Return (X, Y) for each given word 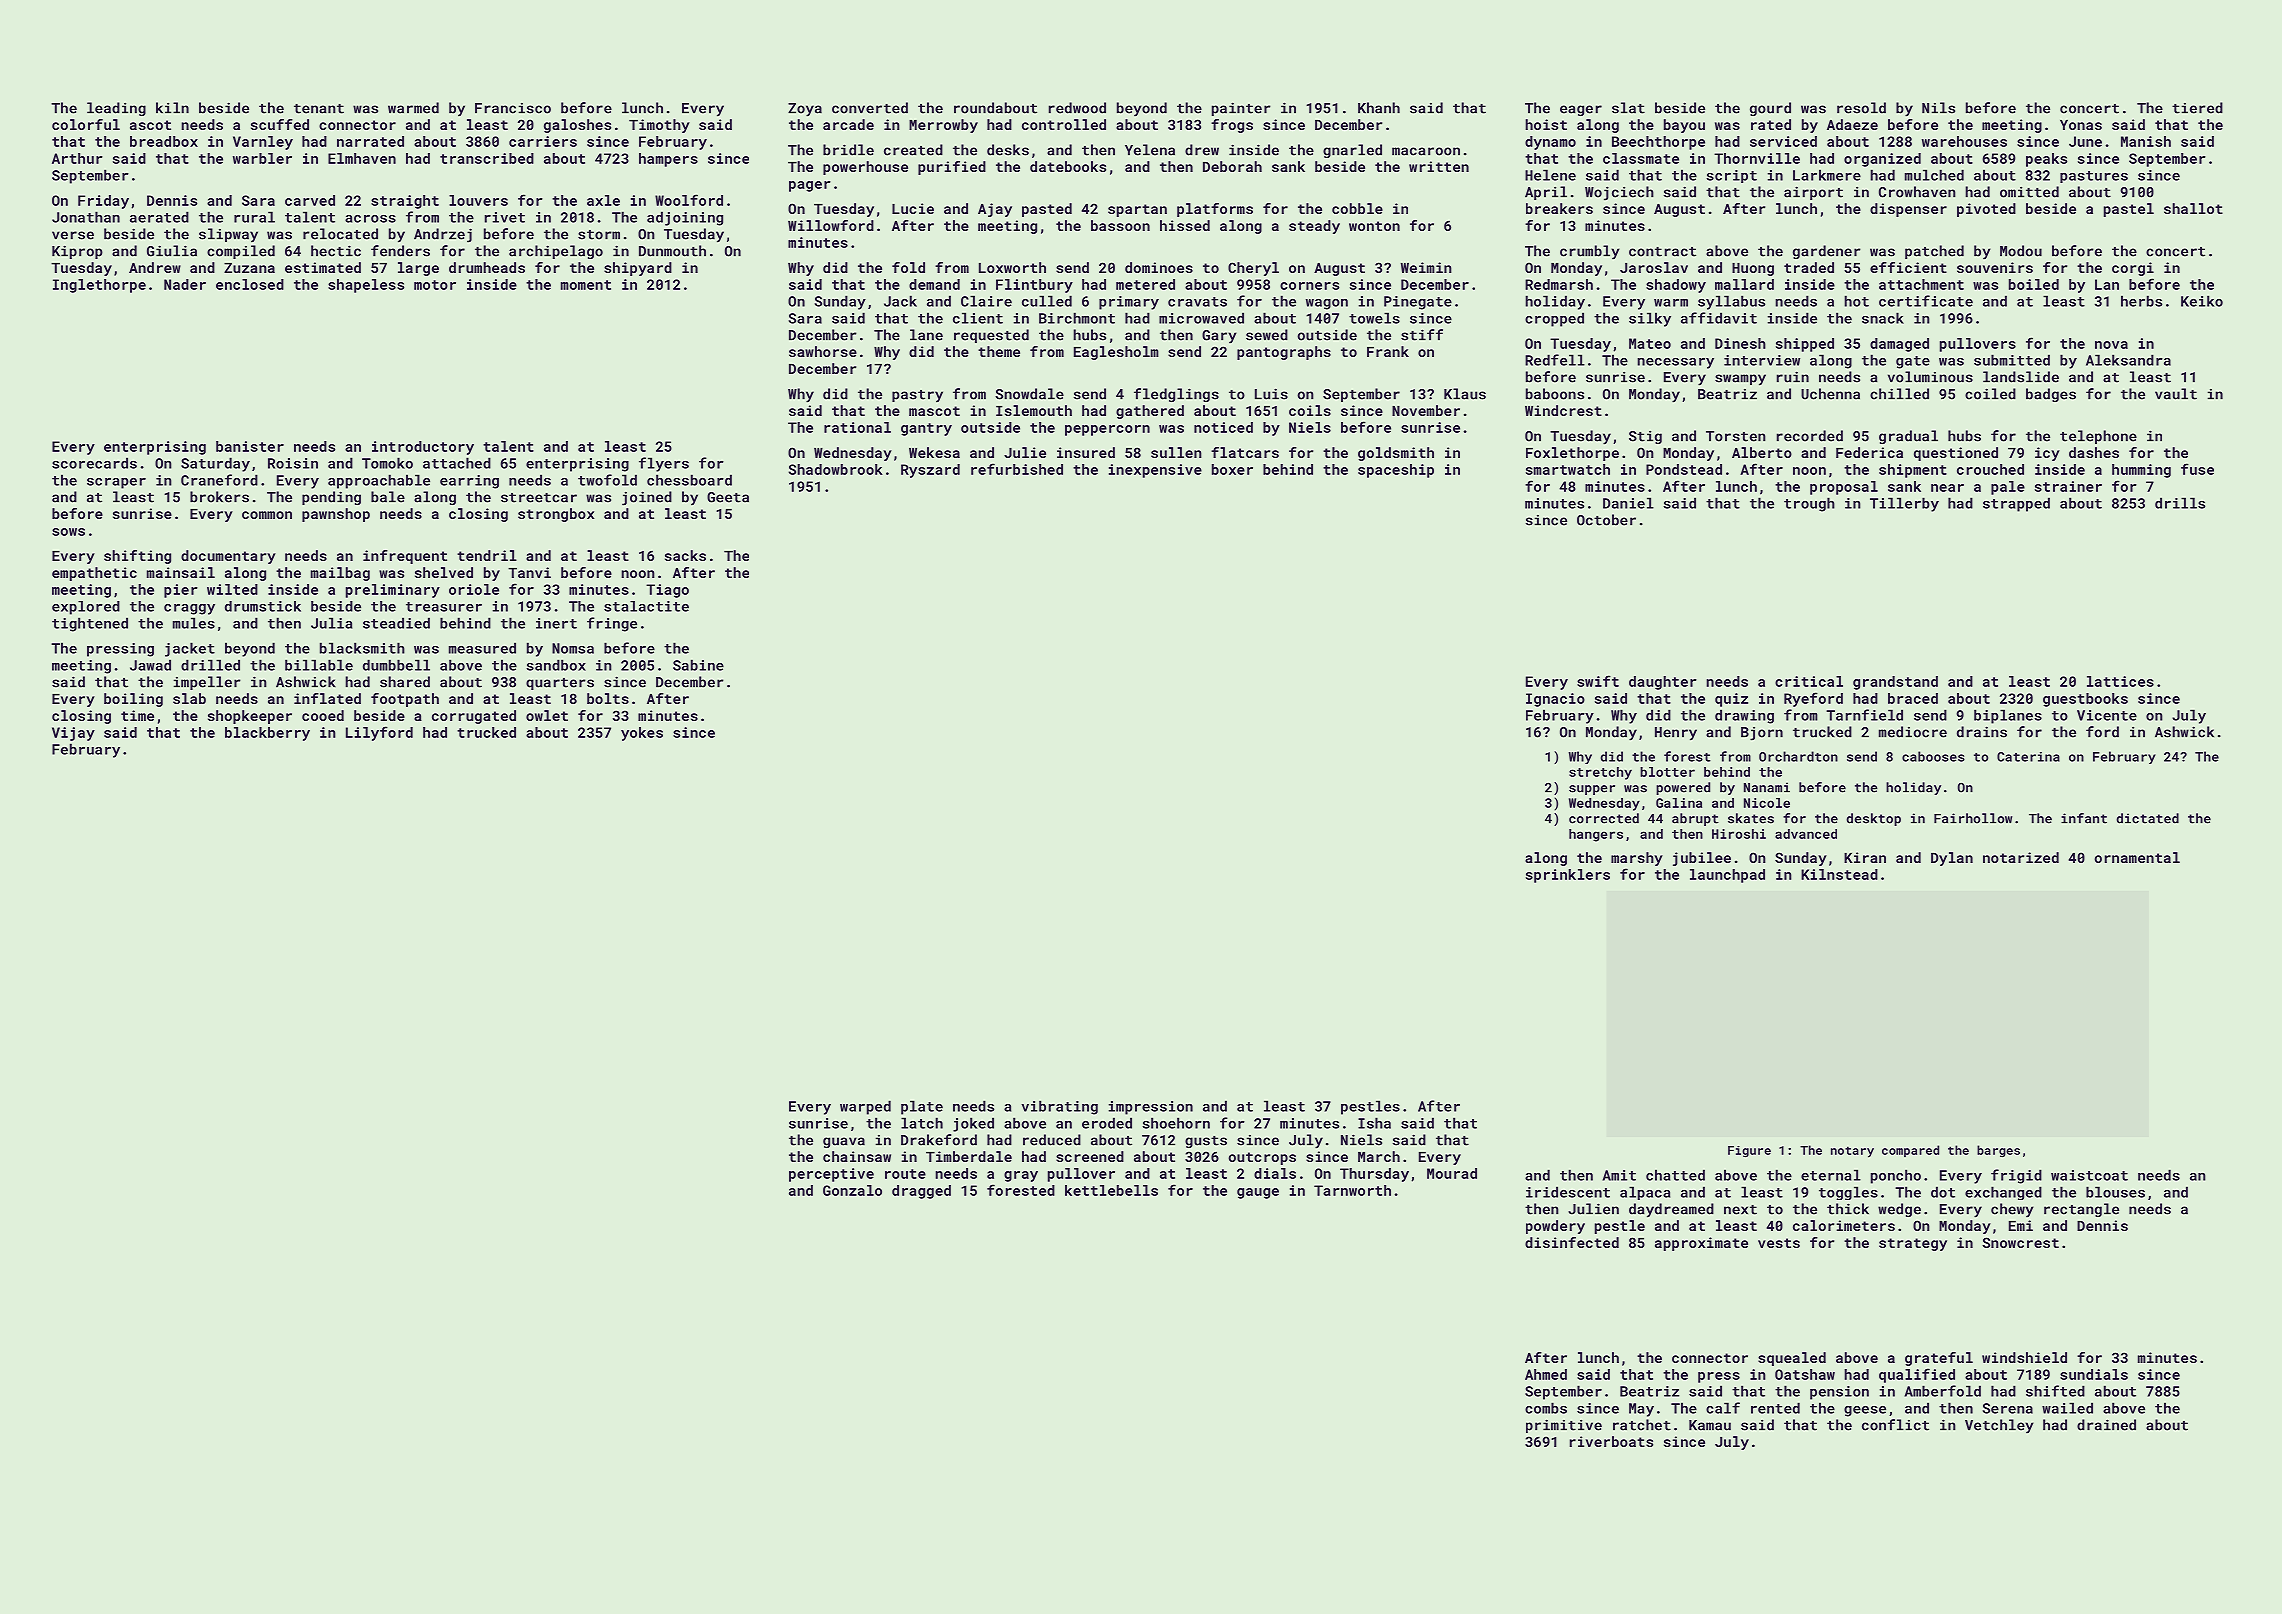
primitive (1564, 1426)
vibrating (1059, 1107)
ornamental (2137, 857)
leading (116, 109)
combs (1546, 1408)
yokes (642, 734)
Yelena (1150, 150)
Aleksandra (2128, 360)
